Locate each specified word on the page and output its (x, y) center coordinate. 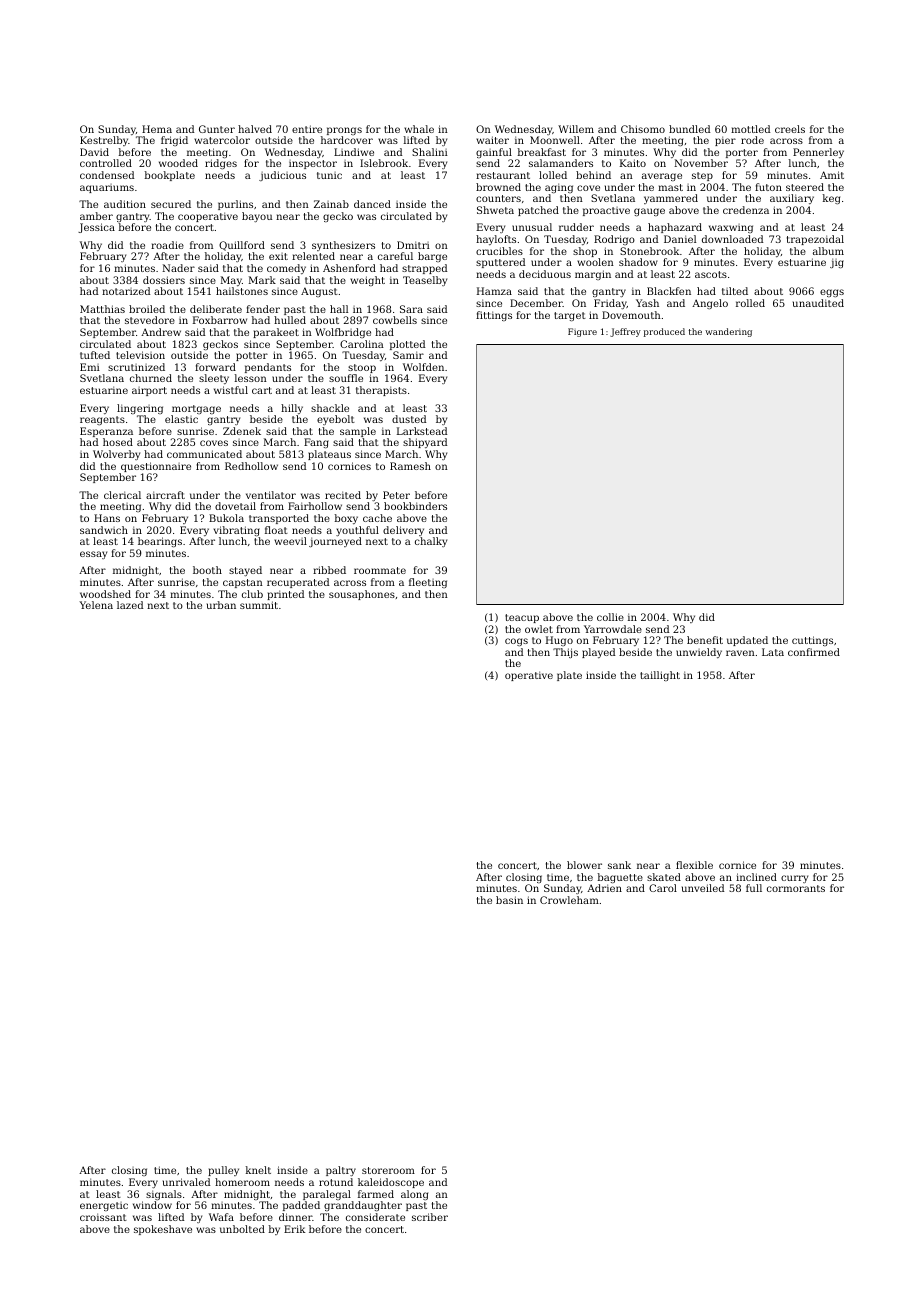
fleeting (428, 583)
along (414, 1195)
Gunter (217, 129)
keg (831, 199)
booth (207, 570)
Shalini (430, 152)
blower (584, 865)
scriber (430, 1217)
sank (619, 865)
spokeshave (163, 1230)
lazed (130, 605)
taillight (660, 676)
